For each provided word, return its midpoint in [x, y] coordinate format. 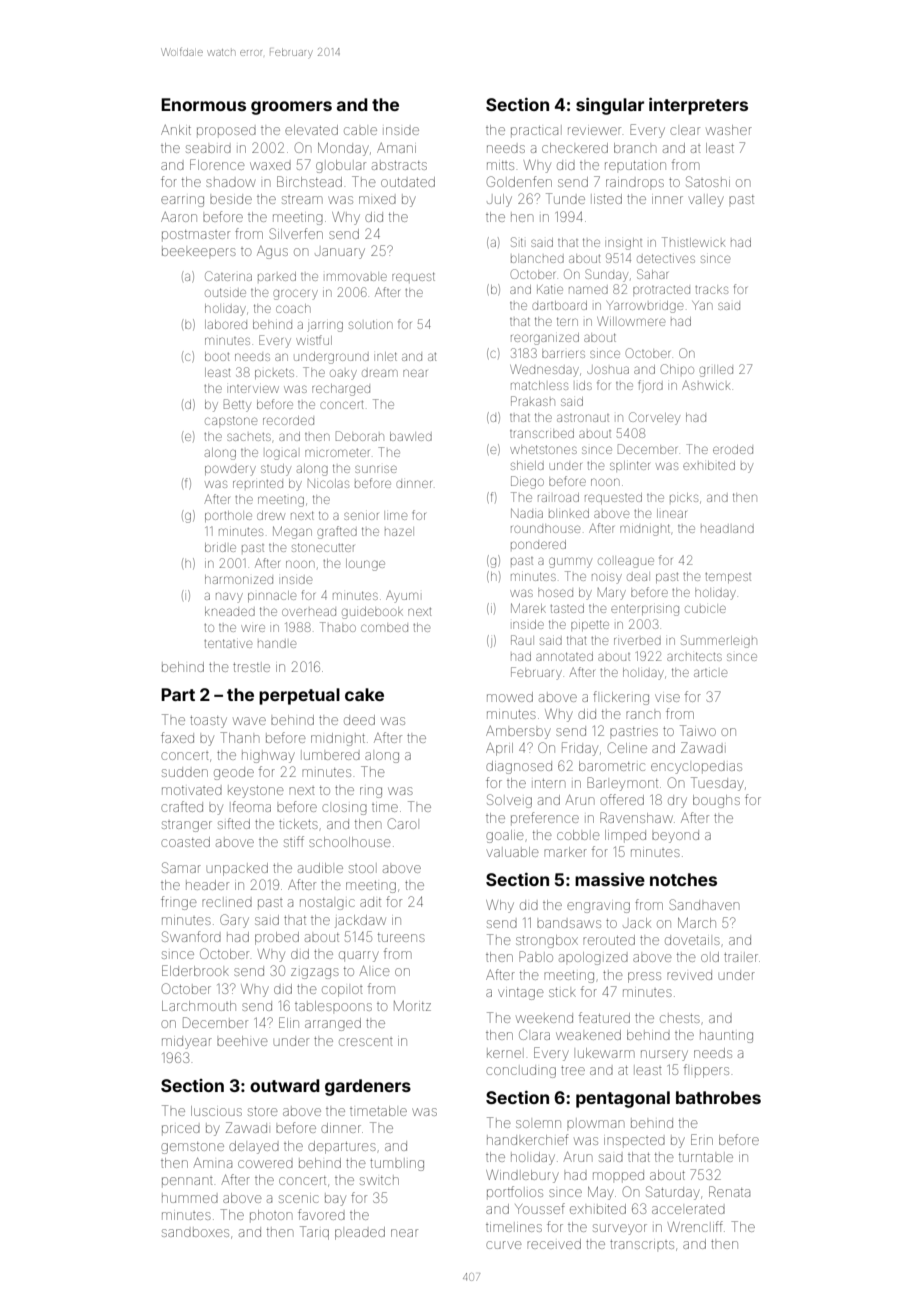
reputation [635, 165]
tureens [401, 937]
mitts [500, 165]
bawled [411, 436]
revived [689, 975]
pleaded [360, 1233]
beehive [242, 1041]
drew [271, 515]
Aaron [179, 217]
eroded [733, 449]
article [710, 673]
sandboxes [195, 1233]
